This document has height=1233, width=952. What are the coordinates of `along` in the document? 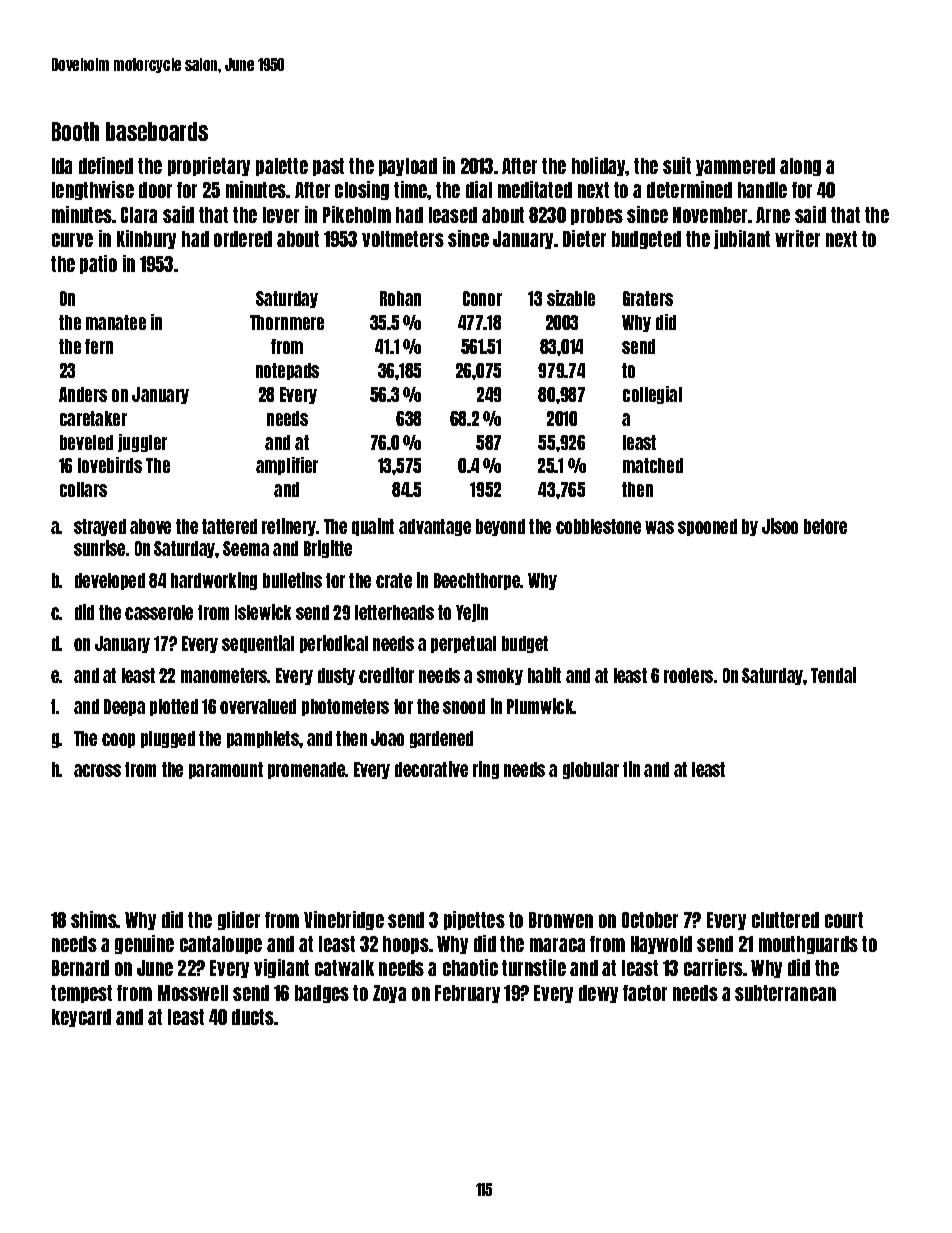 It's located at (800, 167).
